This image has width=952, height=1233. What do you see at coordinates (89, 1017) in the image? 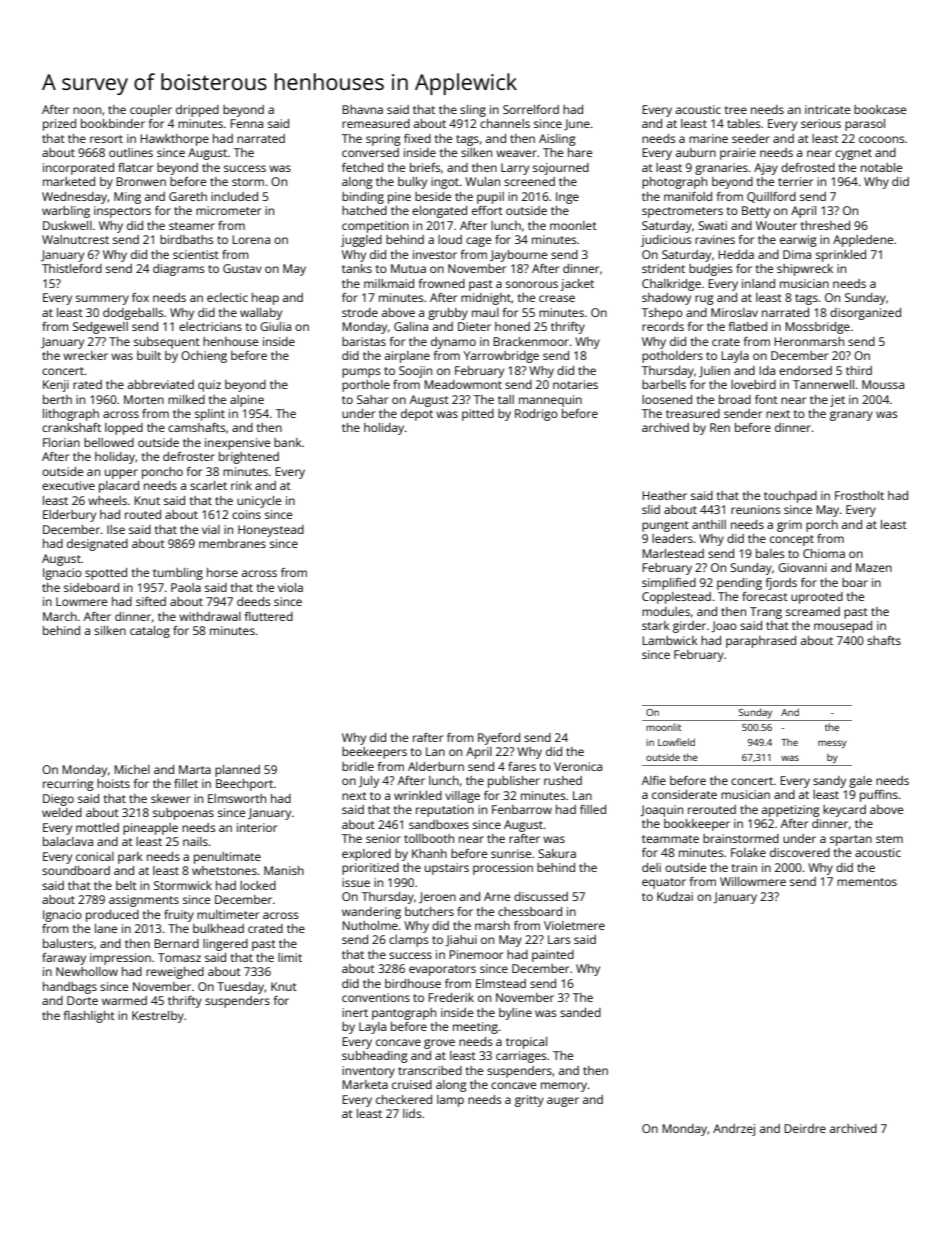
I see `flashlight` at bounding box center [89, 1017].
